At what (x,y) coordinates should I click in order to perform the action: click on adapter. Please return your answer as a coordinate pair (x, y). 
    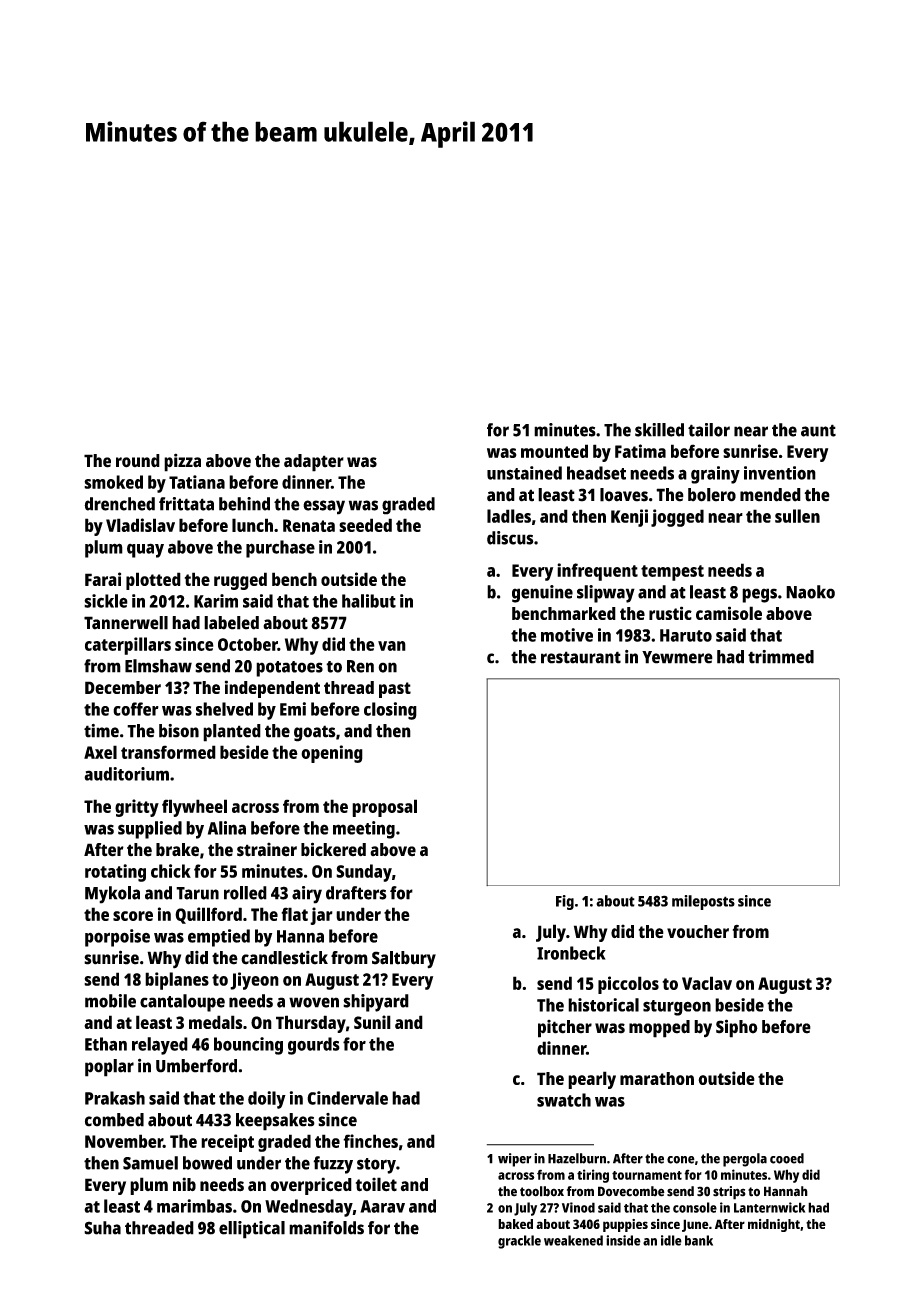
    Looking at the image, I should click on (314, 463).
